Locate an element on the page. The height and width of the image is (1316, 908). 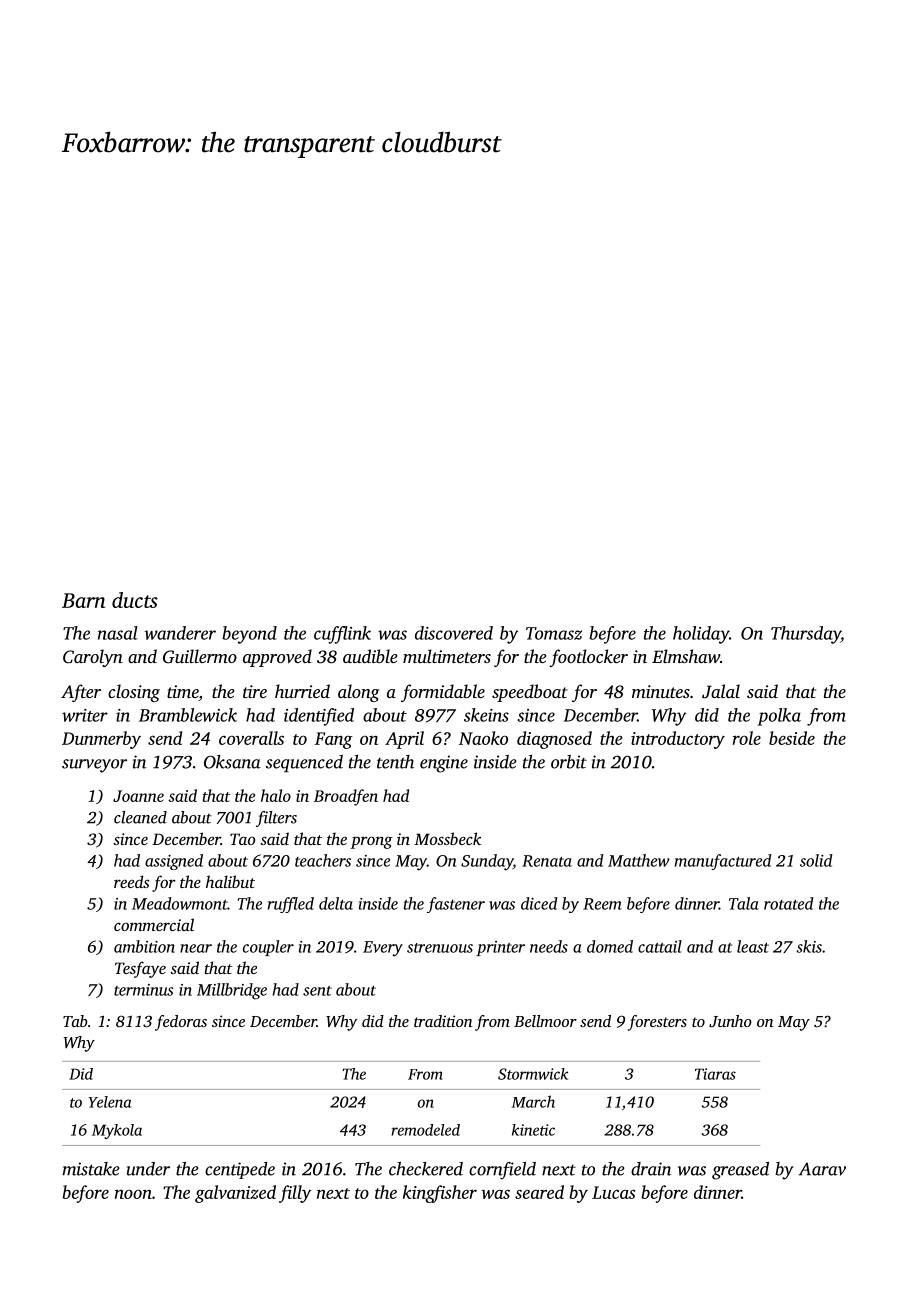
ducts is located at coordinates (135, 600).
